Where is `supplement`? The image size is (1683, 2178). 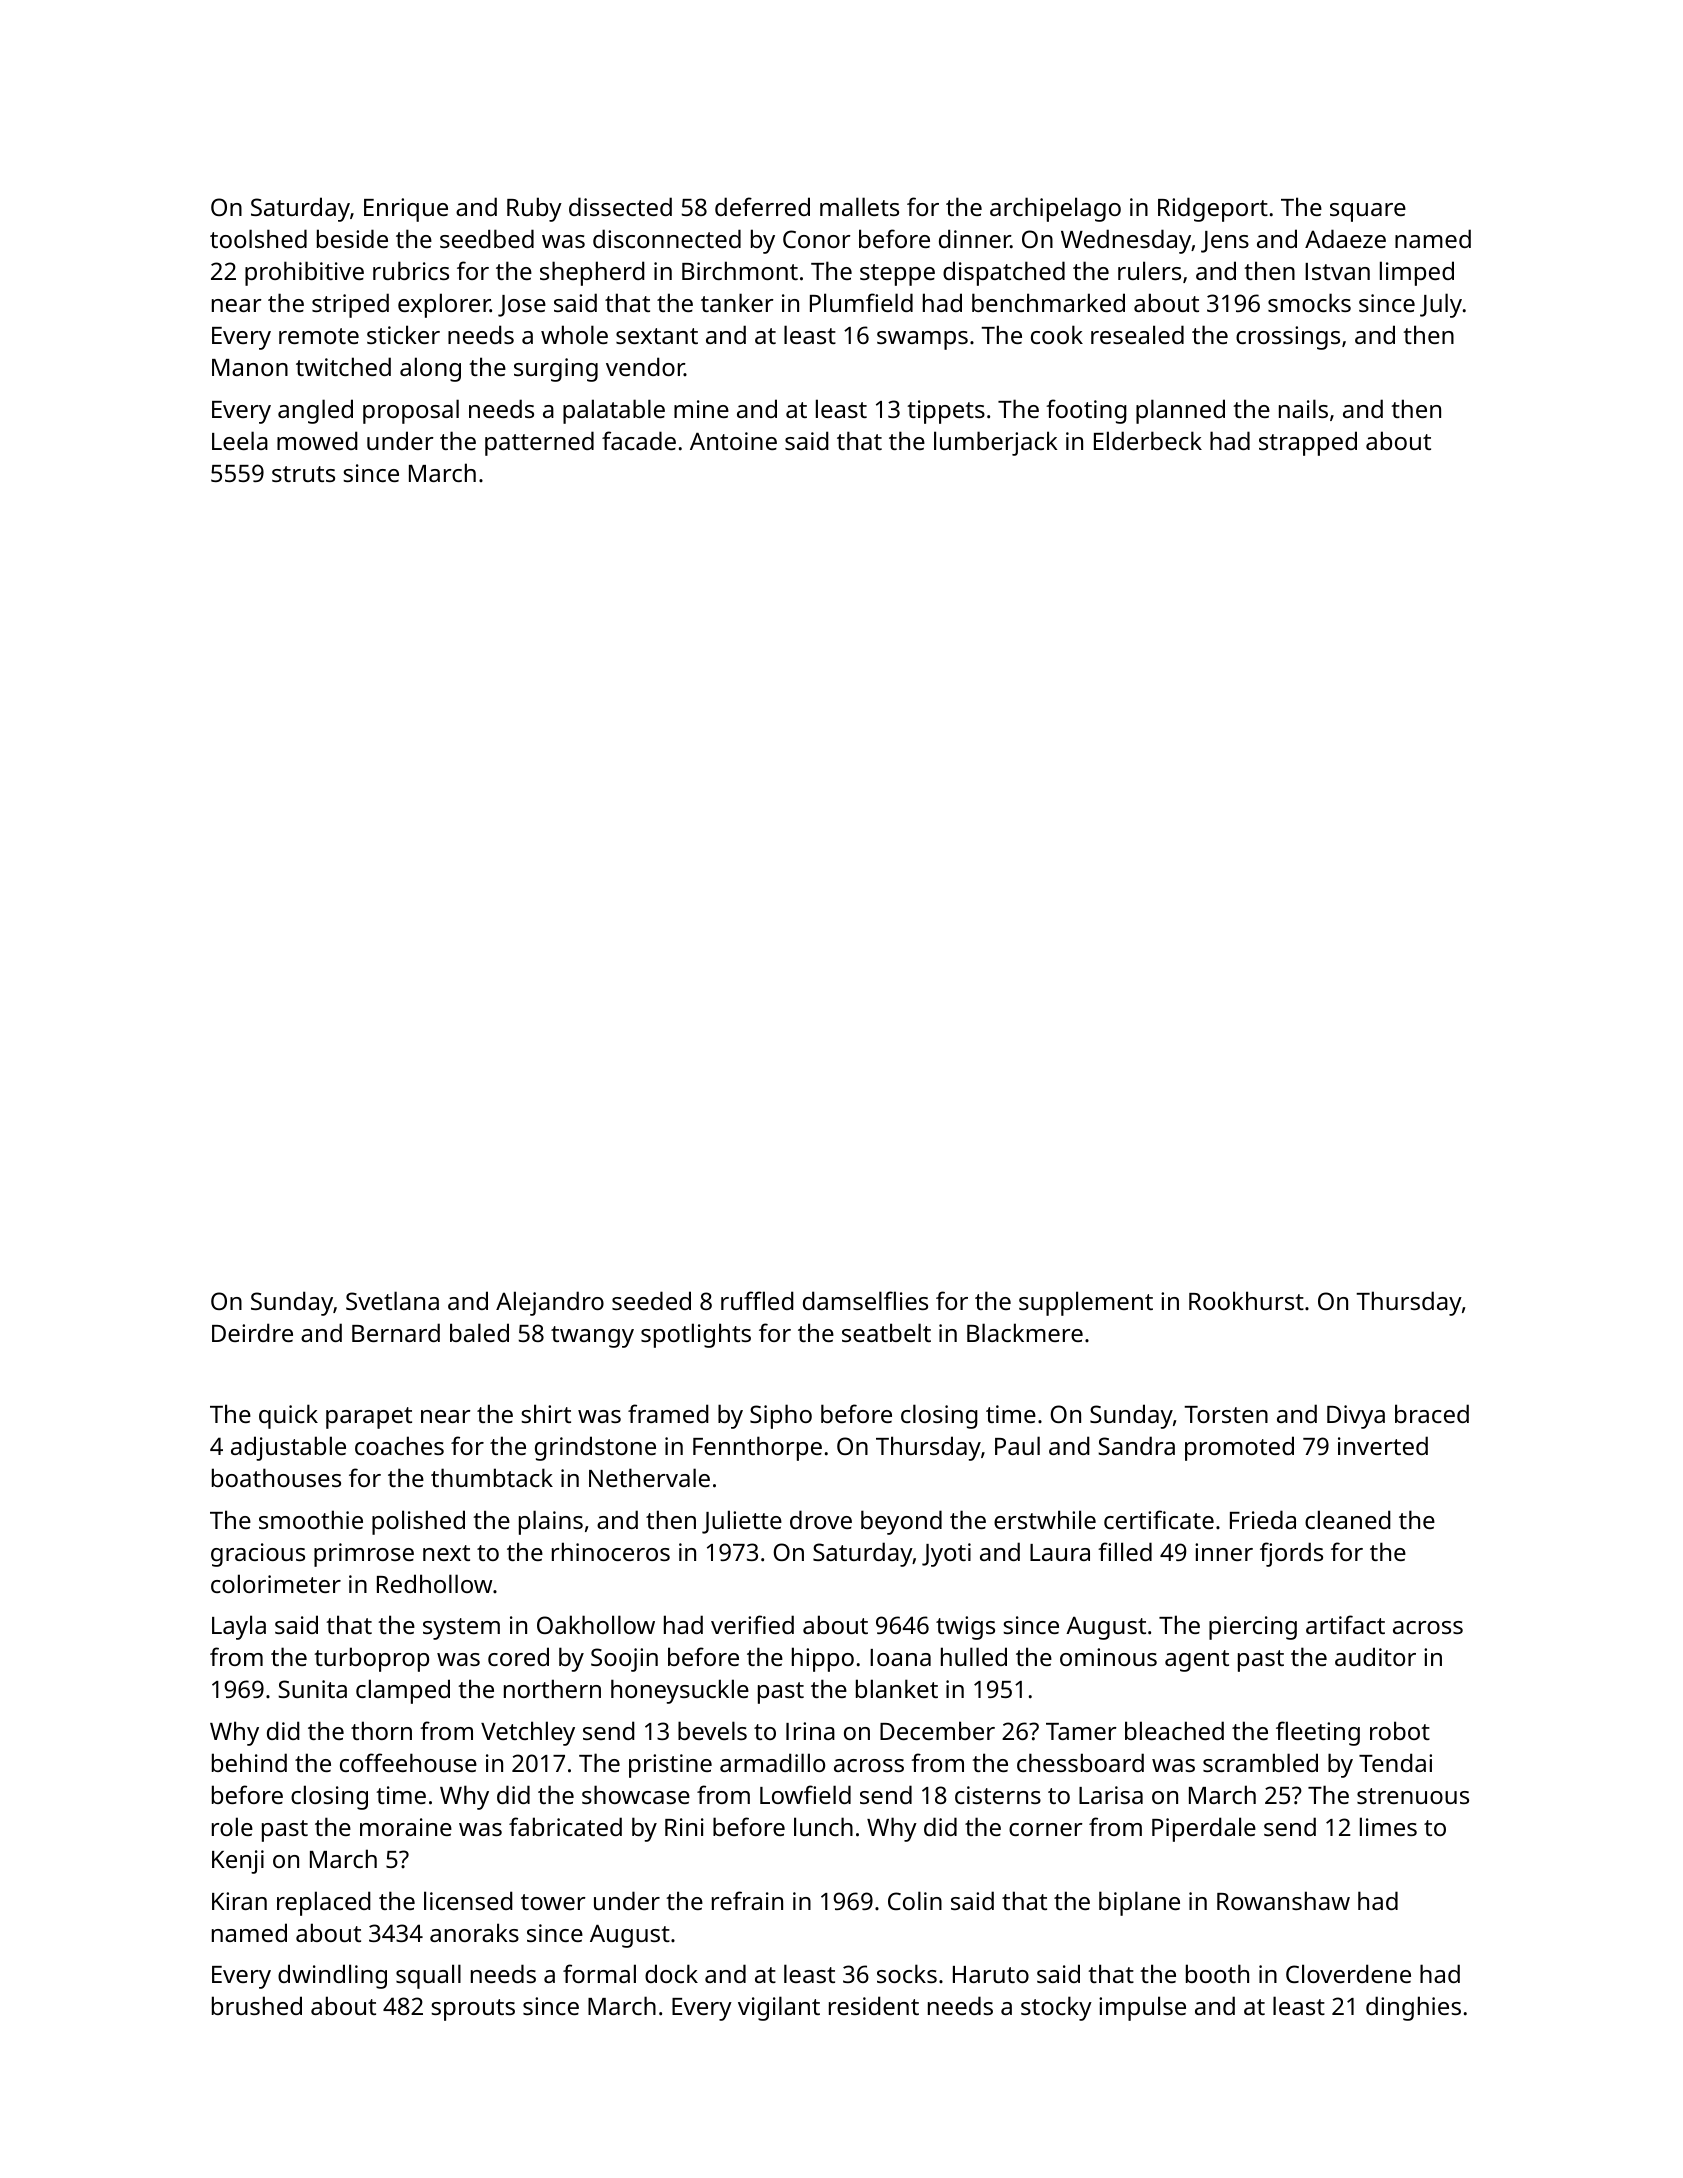
supplement is located at coordinates (1086, 1303).
